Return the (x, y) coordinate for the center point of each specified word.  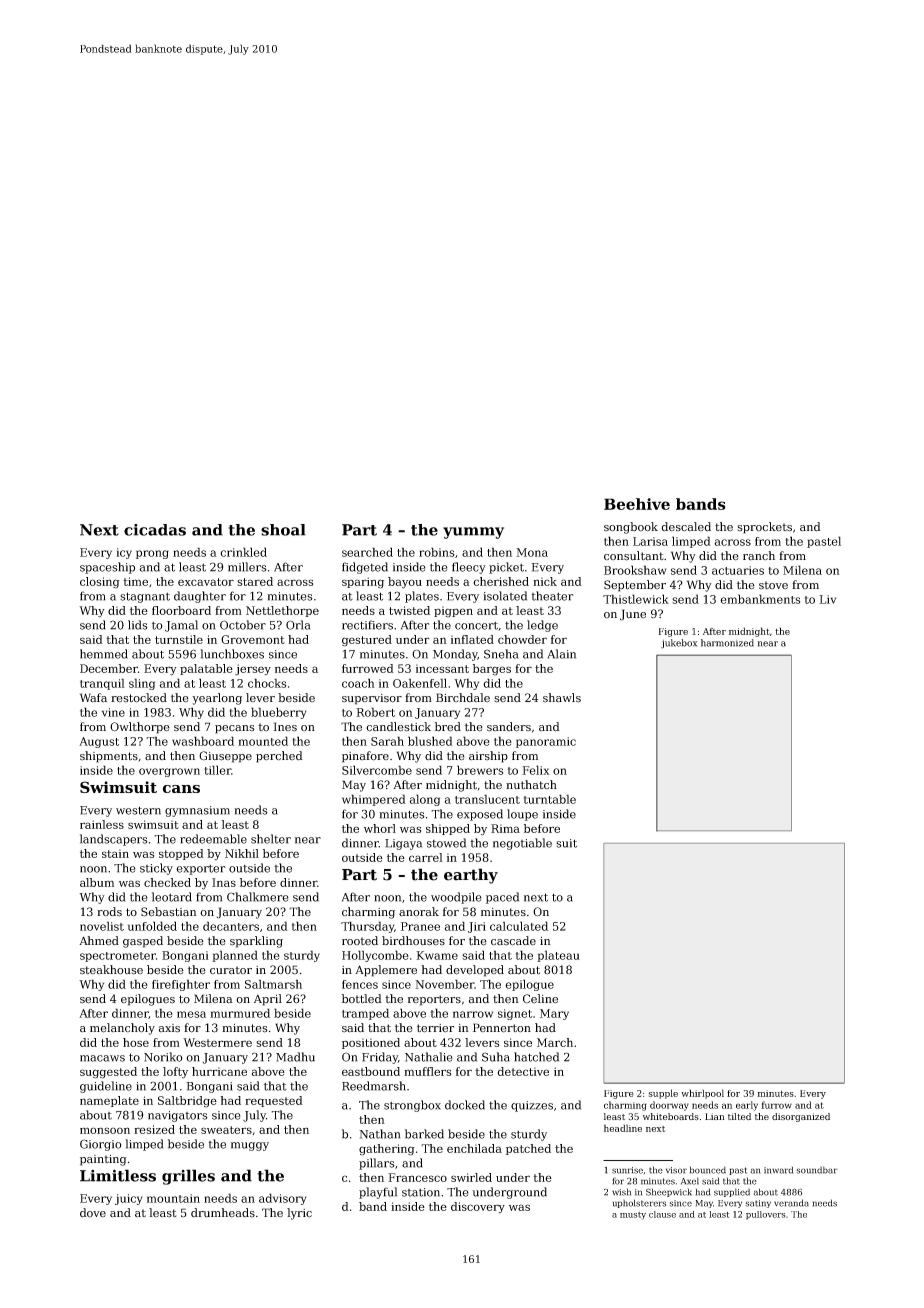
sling (142, 684)
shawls (562, 698)
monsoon (105, 1130)
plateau (558, 956)
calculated (519, 926)
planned (235, 956)
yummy (473, 533)
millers (247, 567)
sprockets (764, 528)
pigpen (453, 612)
